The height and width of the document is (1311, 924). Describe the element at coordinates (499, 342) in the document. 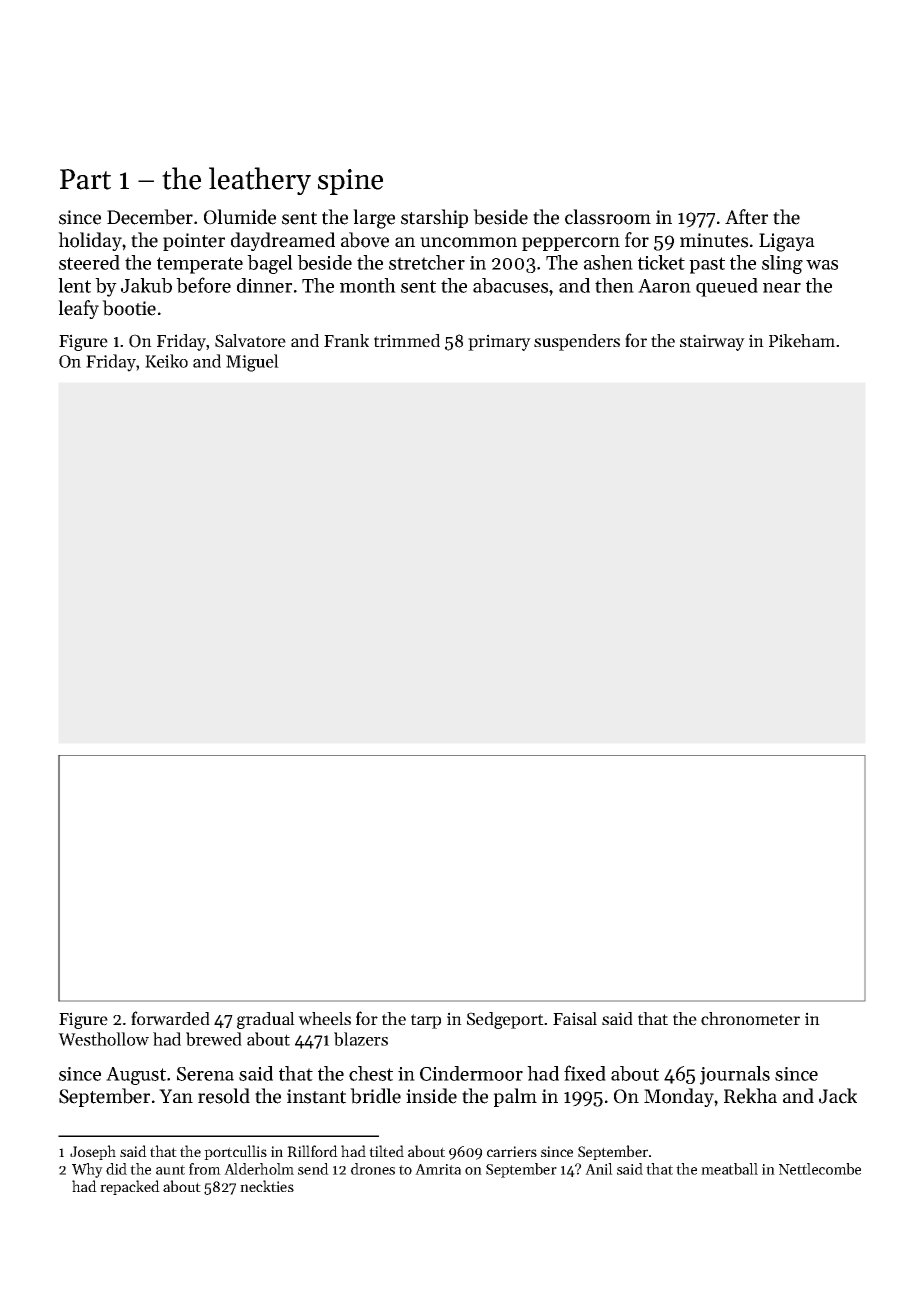

I see `primary` at that location.
